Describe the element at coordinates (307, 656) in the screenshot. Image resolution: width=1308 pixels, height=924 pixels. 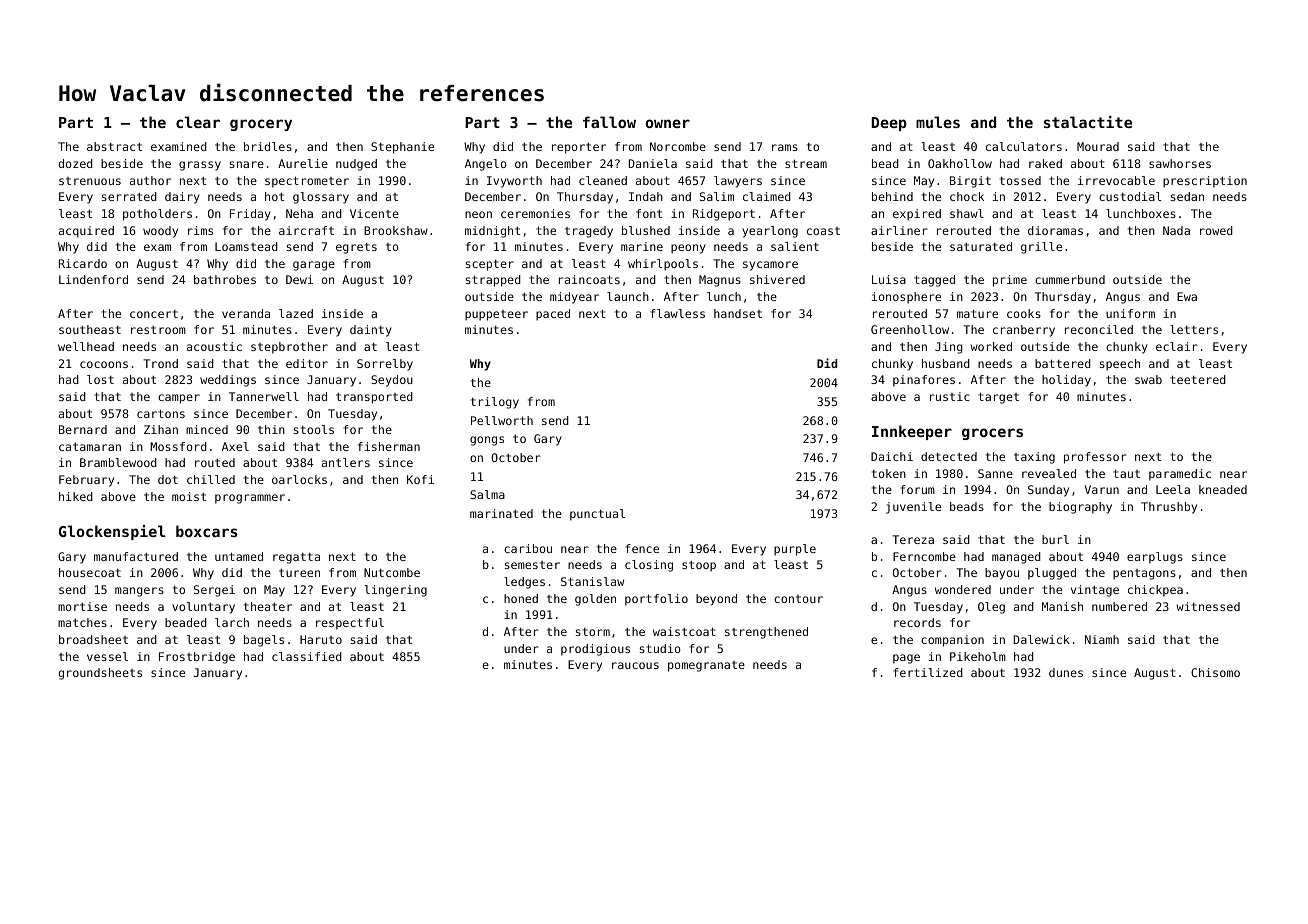
I see `classified` at that location.
